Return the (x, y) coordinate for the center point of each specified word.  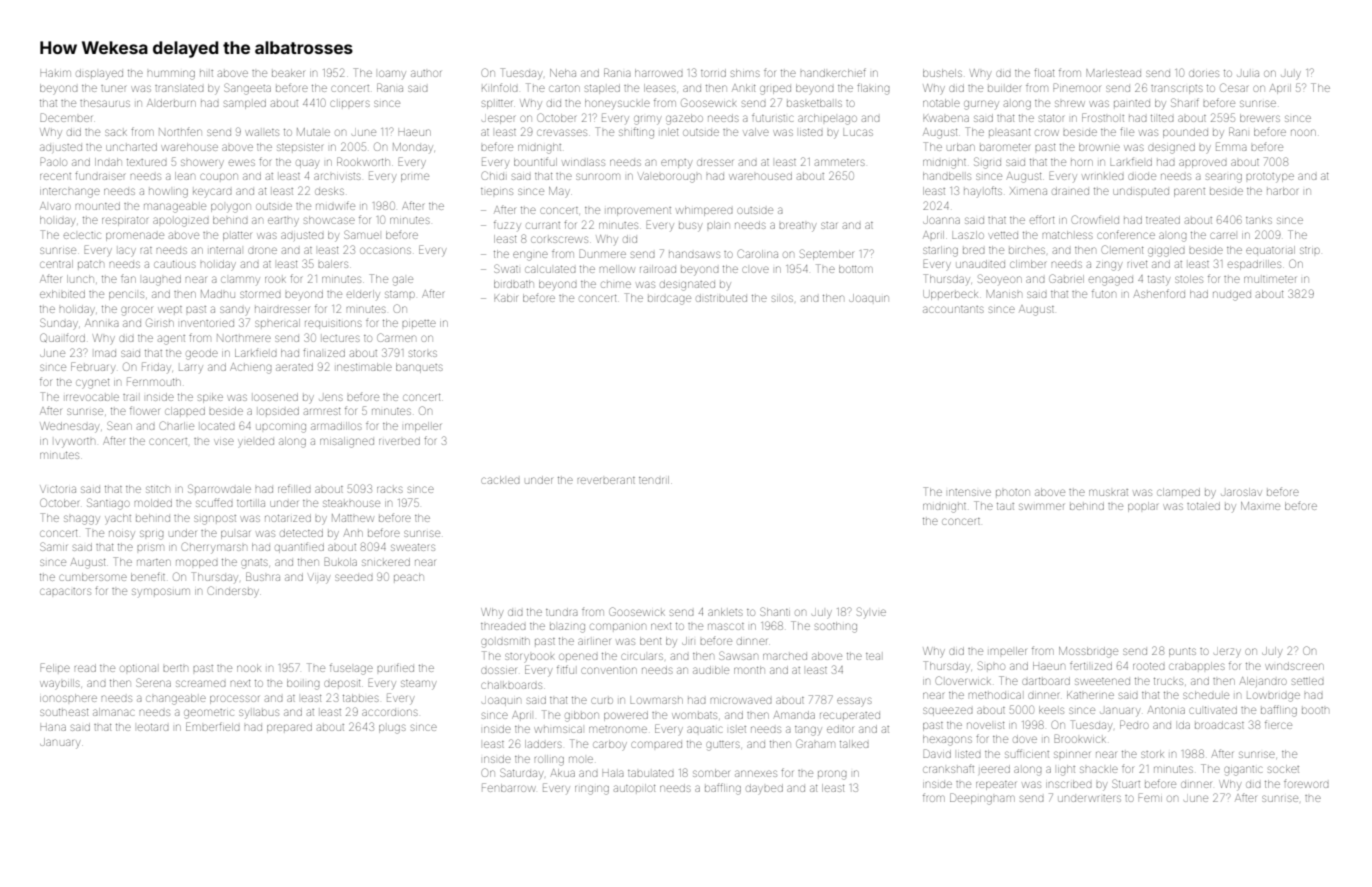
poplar (1143, 507)
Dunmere (602, 253)
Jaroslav (1241, 492)
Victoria (58, 489)
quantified (299, 547)
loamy (392, 74)
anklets (725, 612)
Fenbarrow (509, 787)
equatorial (1270, 250)
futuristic (773, 117)
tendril (654, 480)
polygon (231, 208)
